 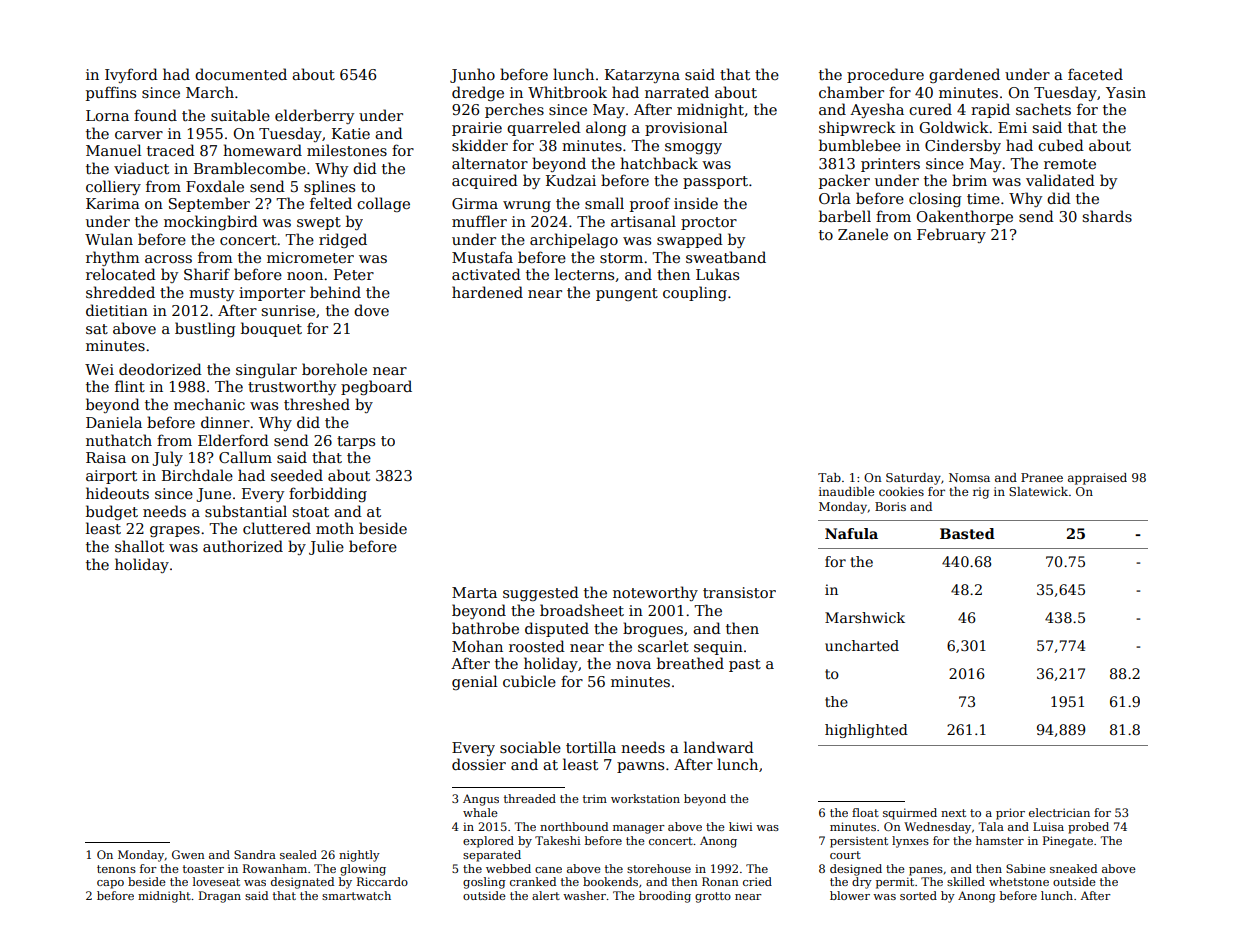 I want to click on Daniela, so click(x=114, y=422).
